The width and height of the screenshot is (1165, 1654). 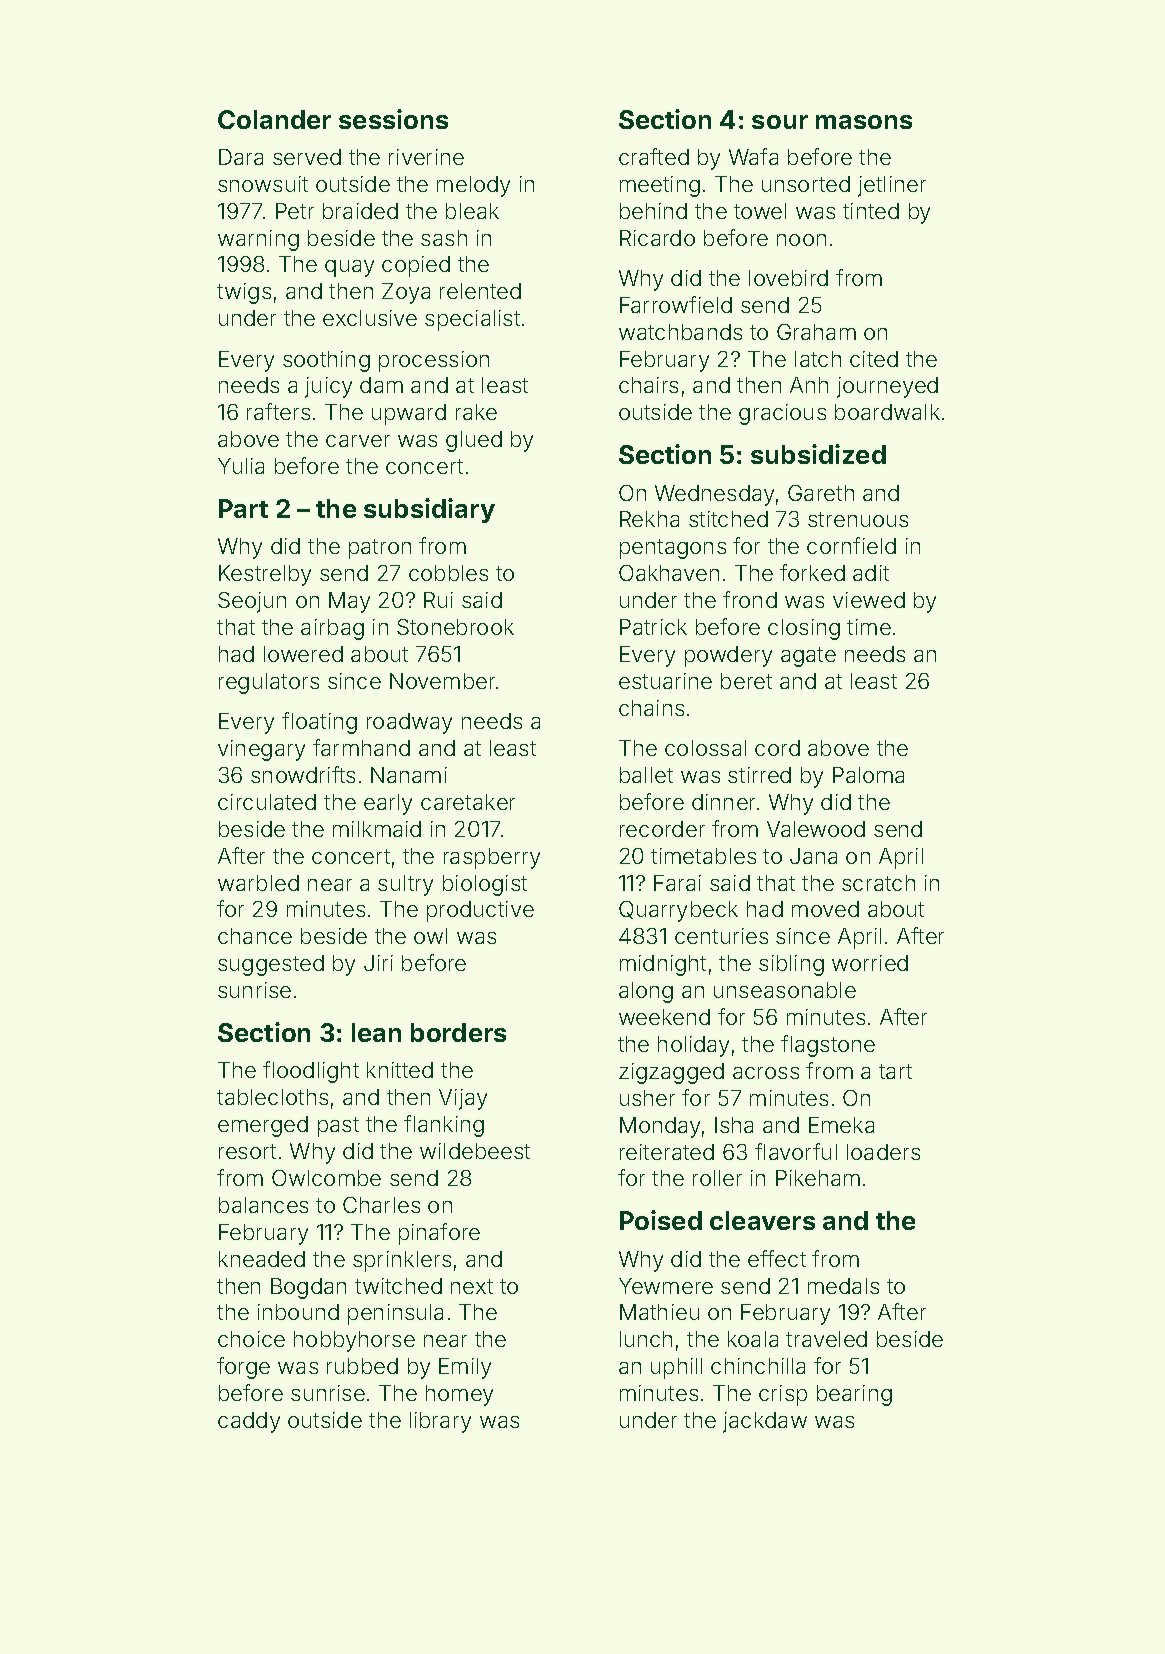 What do you see at coordinates (788, 278) in the screenshot?
I see `lovebird` at bounding box center [788, 278].
